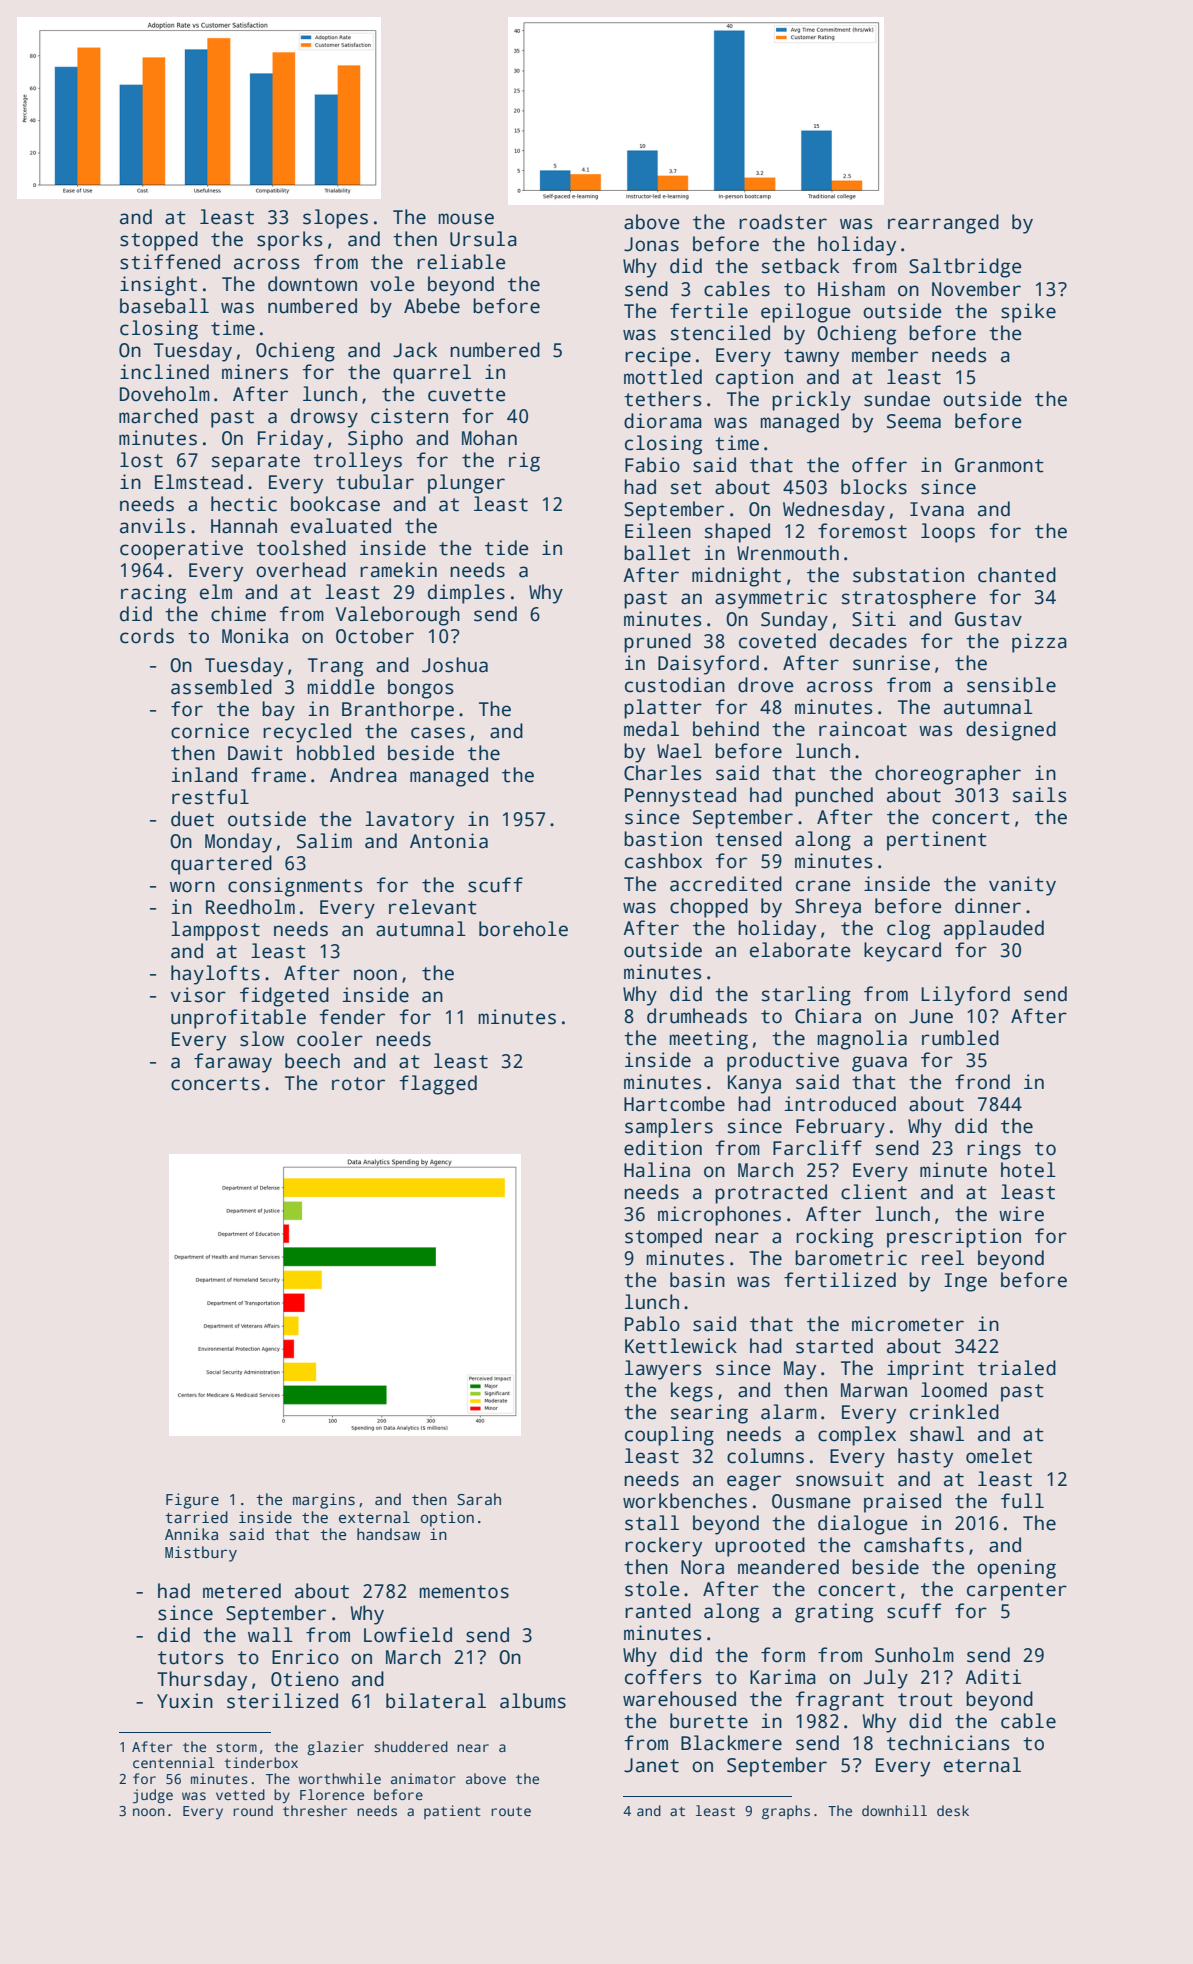 The height and width of the screenshot is (1964, 1193). What do you see at coordinates (874, 487) in the screenshot?
I see `blocks` at bounding box center [874, 487].
